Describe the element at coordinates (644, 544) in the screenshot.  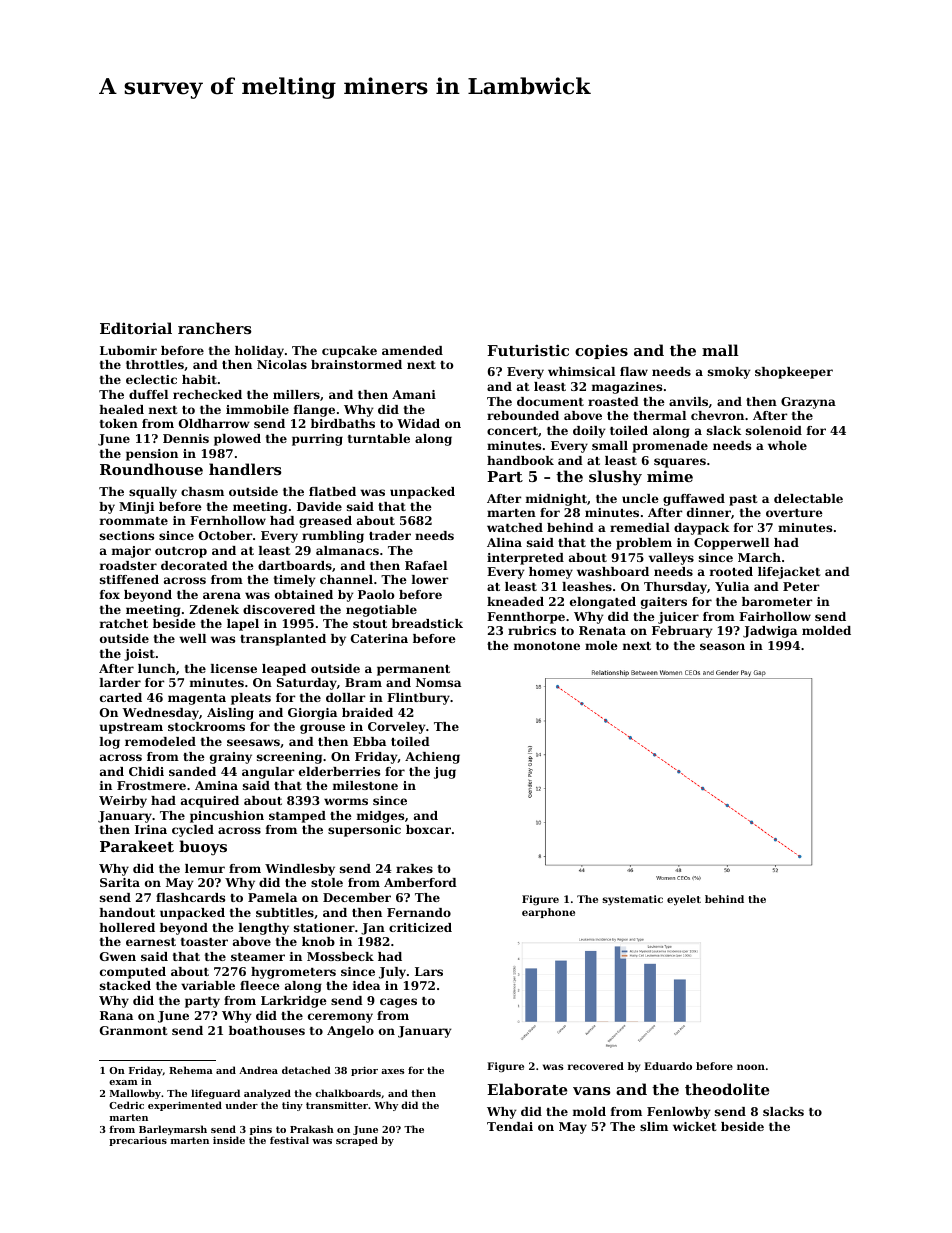
I see `problem` at that location.
